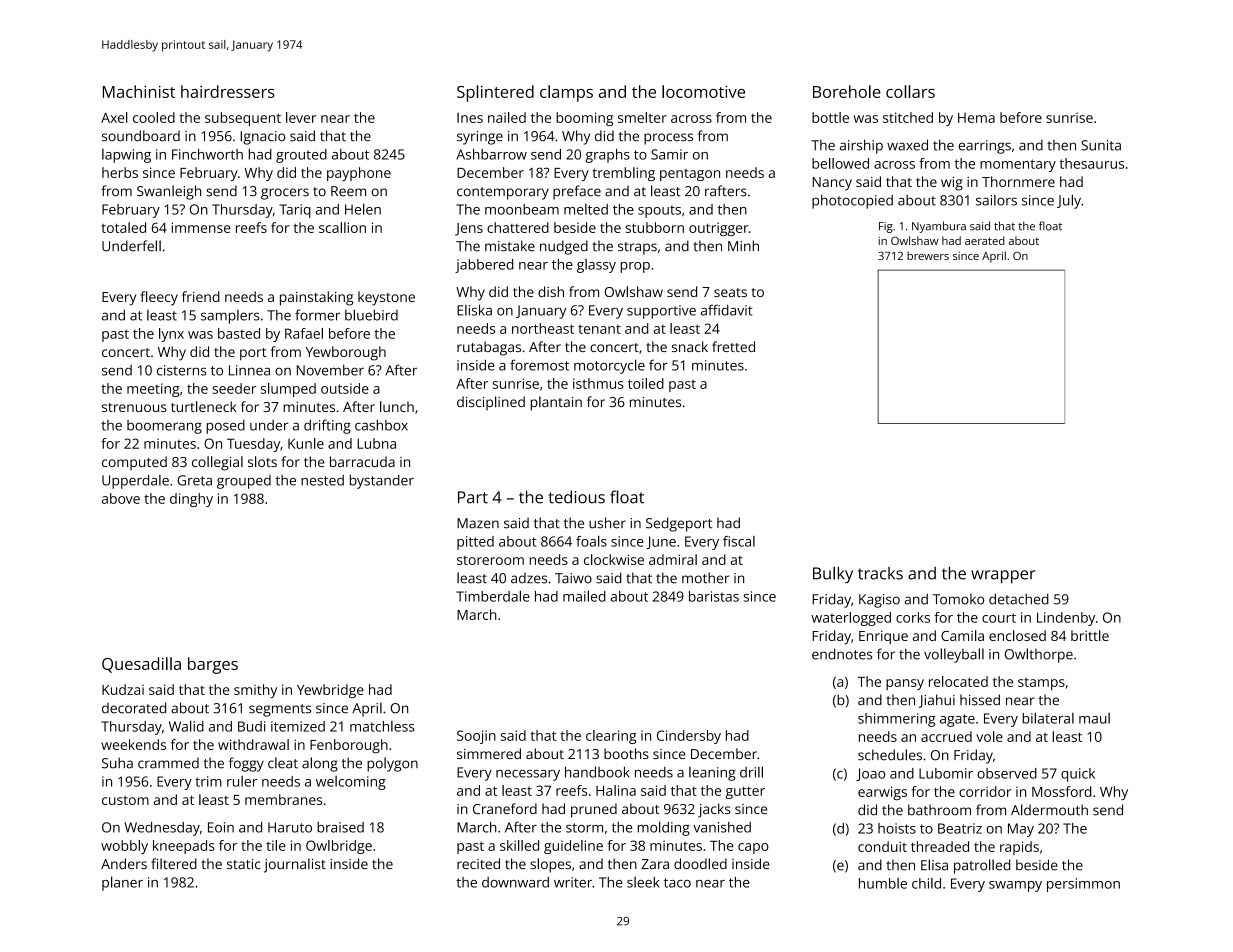  What do you see at coordinates (1069, 201) in the screenshot?
I see `July` at bounding box center [1069, 201].
